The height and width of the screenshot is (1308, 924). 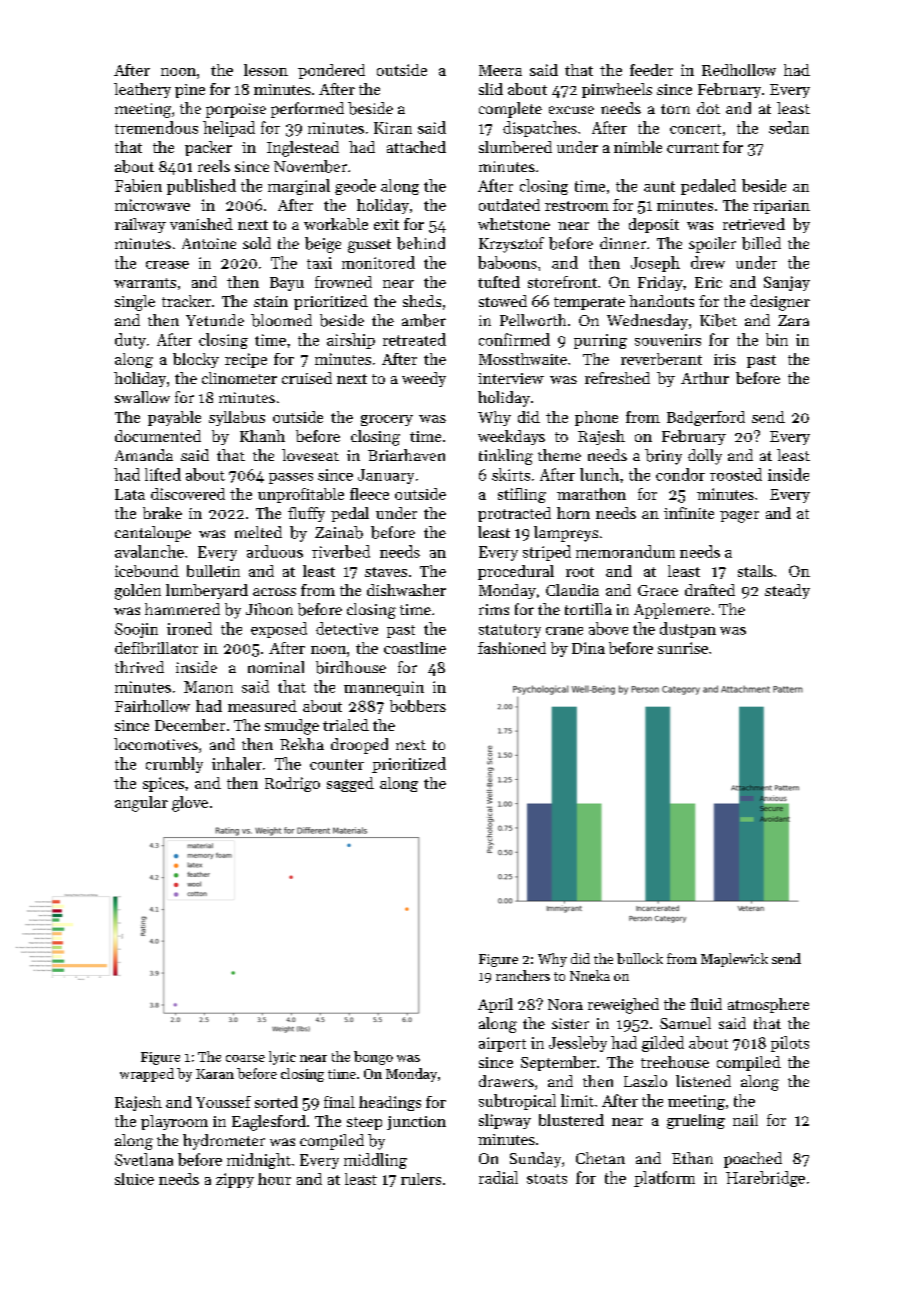 What do you see at coordinates (540, 129) in the screenshot?
I see `dispatches` at bounding box center [540, 129].
